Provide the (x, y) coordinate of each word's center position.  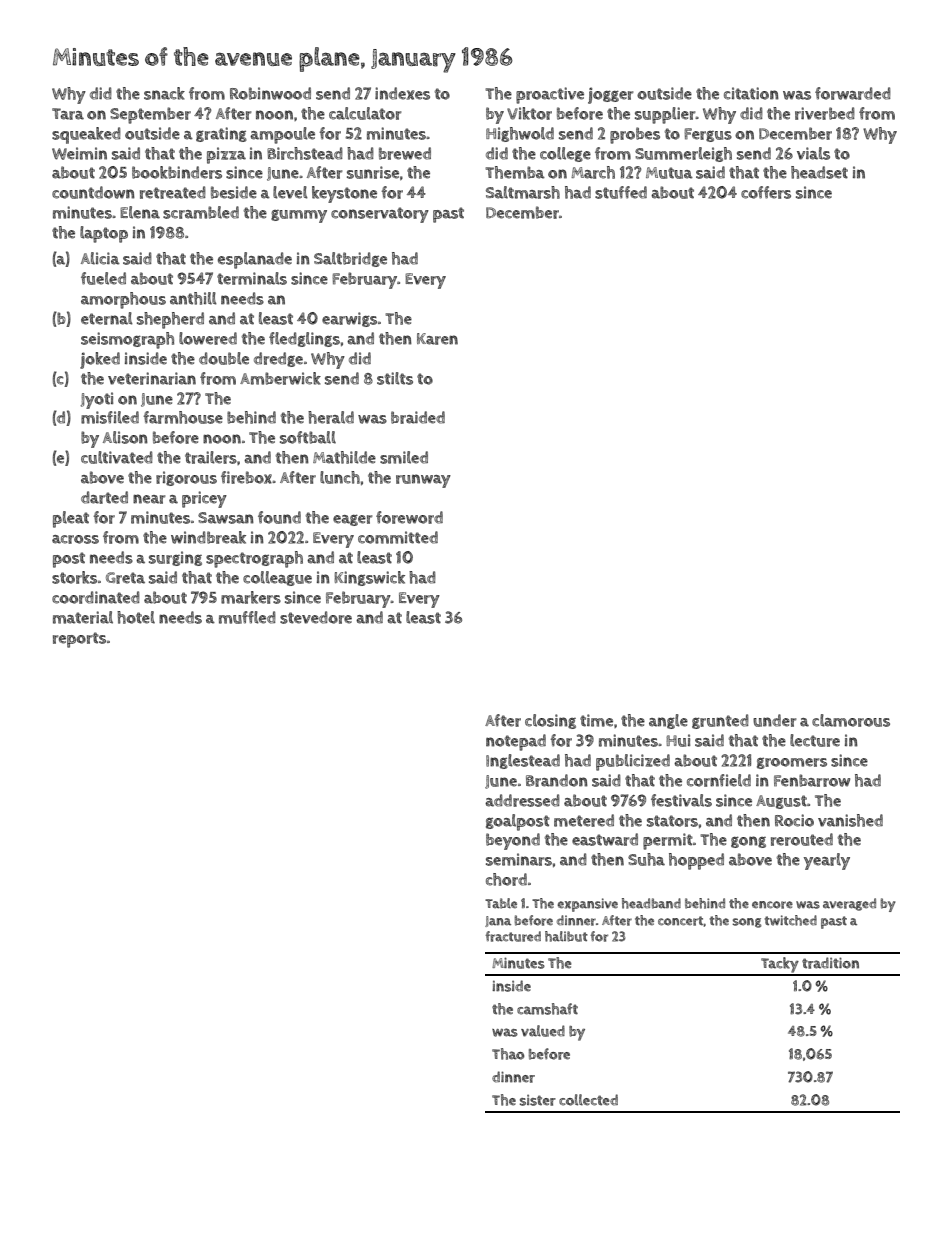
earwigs (349, 319)
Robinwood (270, 93)
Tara (68, 114)
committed (398, 537)
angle (668, 721)
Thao (508, 1054)
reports (79, 640)
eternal (107, 318)
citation (751, 93)
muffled (247, 617)
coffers (766, 192)
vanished (850, 820)
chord (506, 879)
